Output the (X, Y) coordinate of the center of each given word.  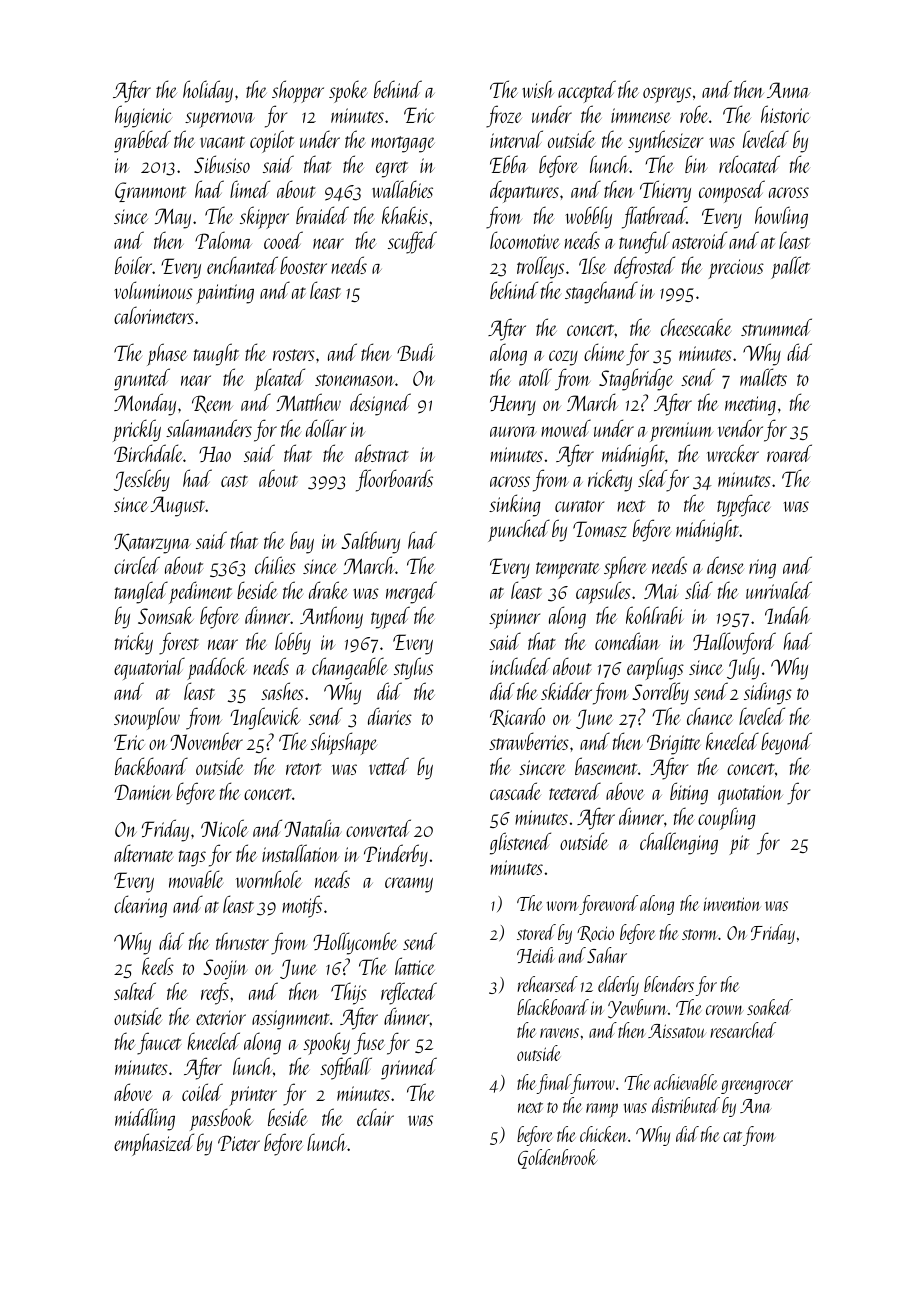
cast (234, 481)
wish (538, 89)
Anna (788, 90)
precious (736, 269)
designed (380, 404)
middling (145, 1119)
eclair (375, 1117)
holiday (208, 91)
